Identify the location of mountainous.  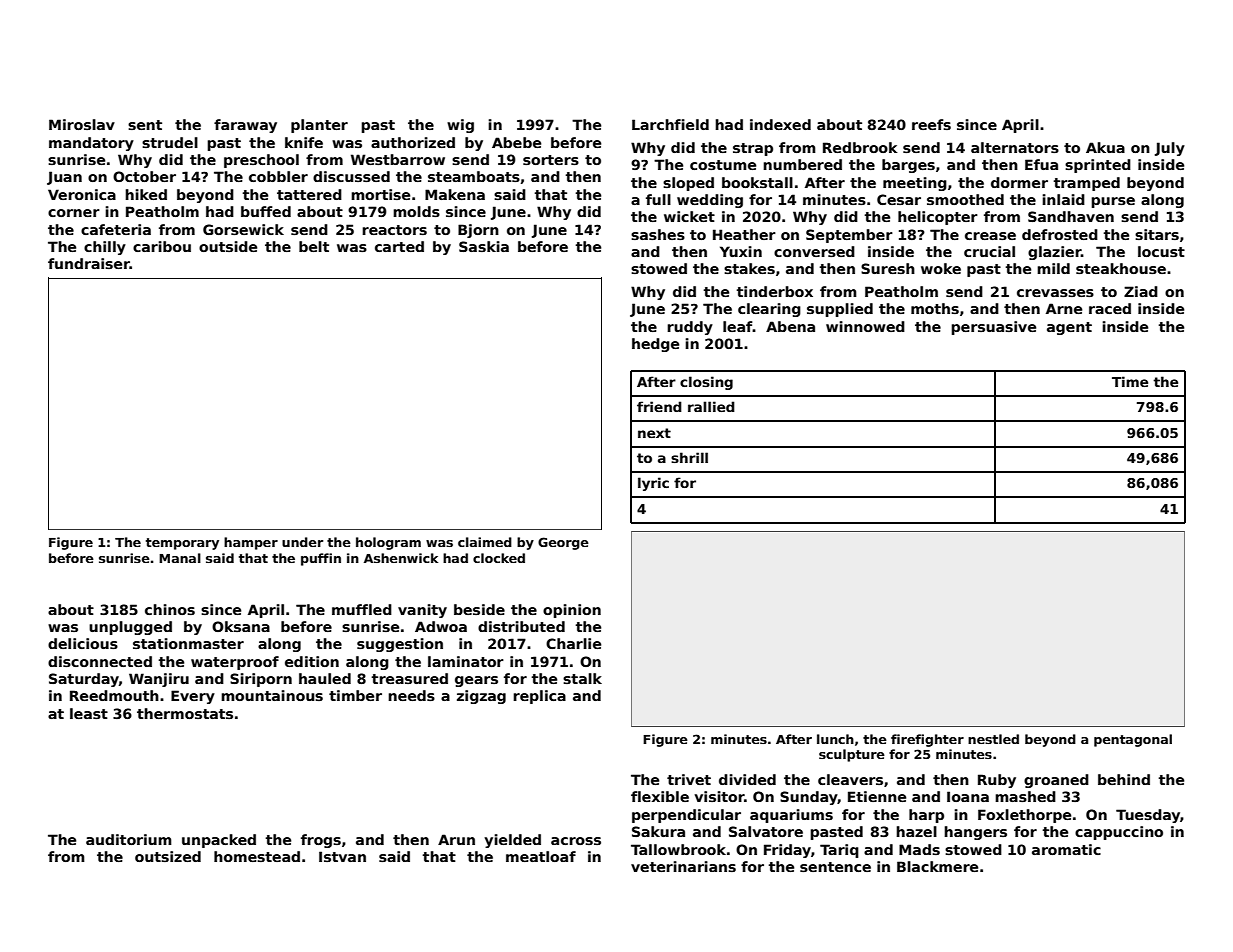
(272, 695).
